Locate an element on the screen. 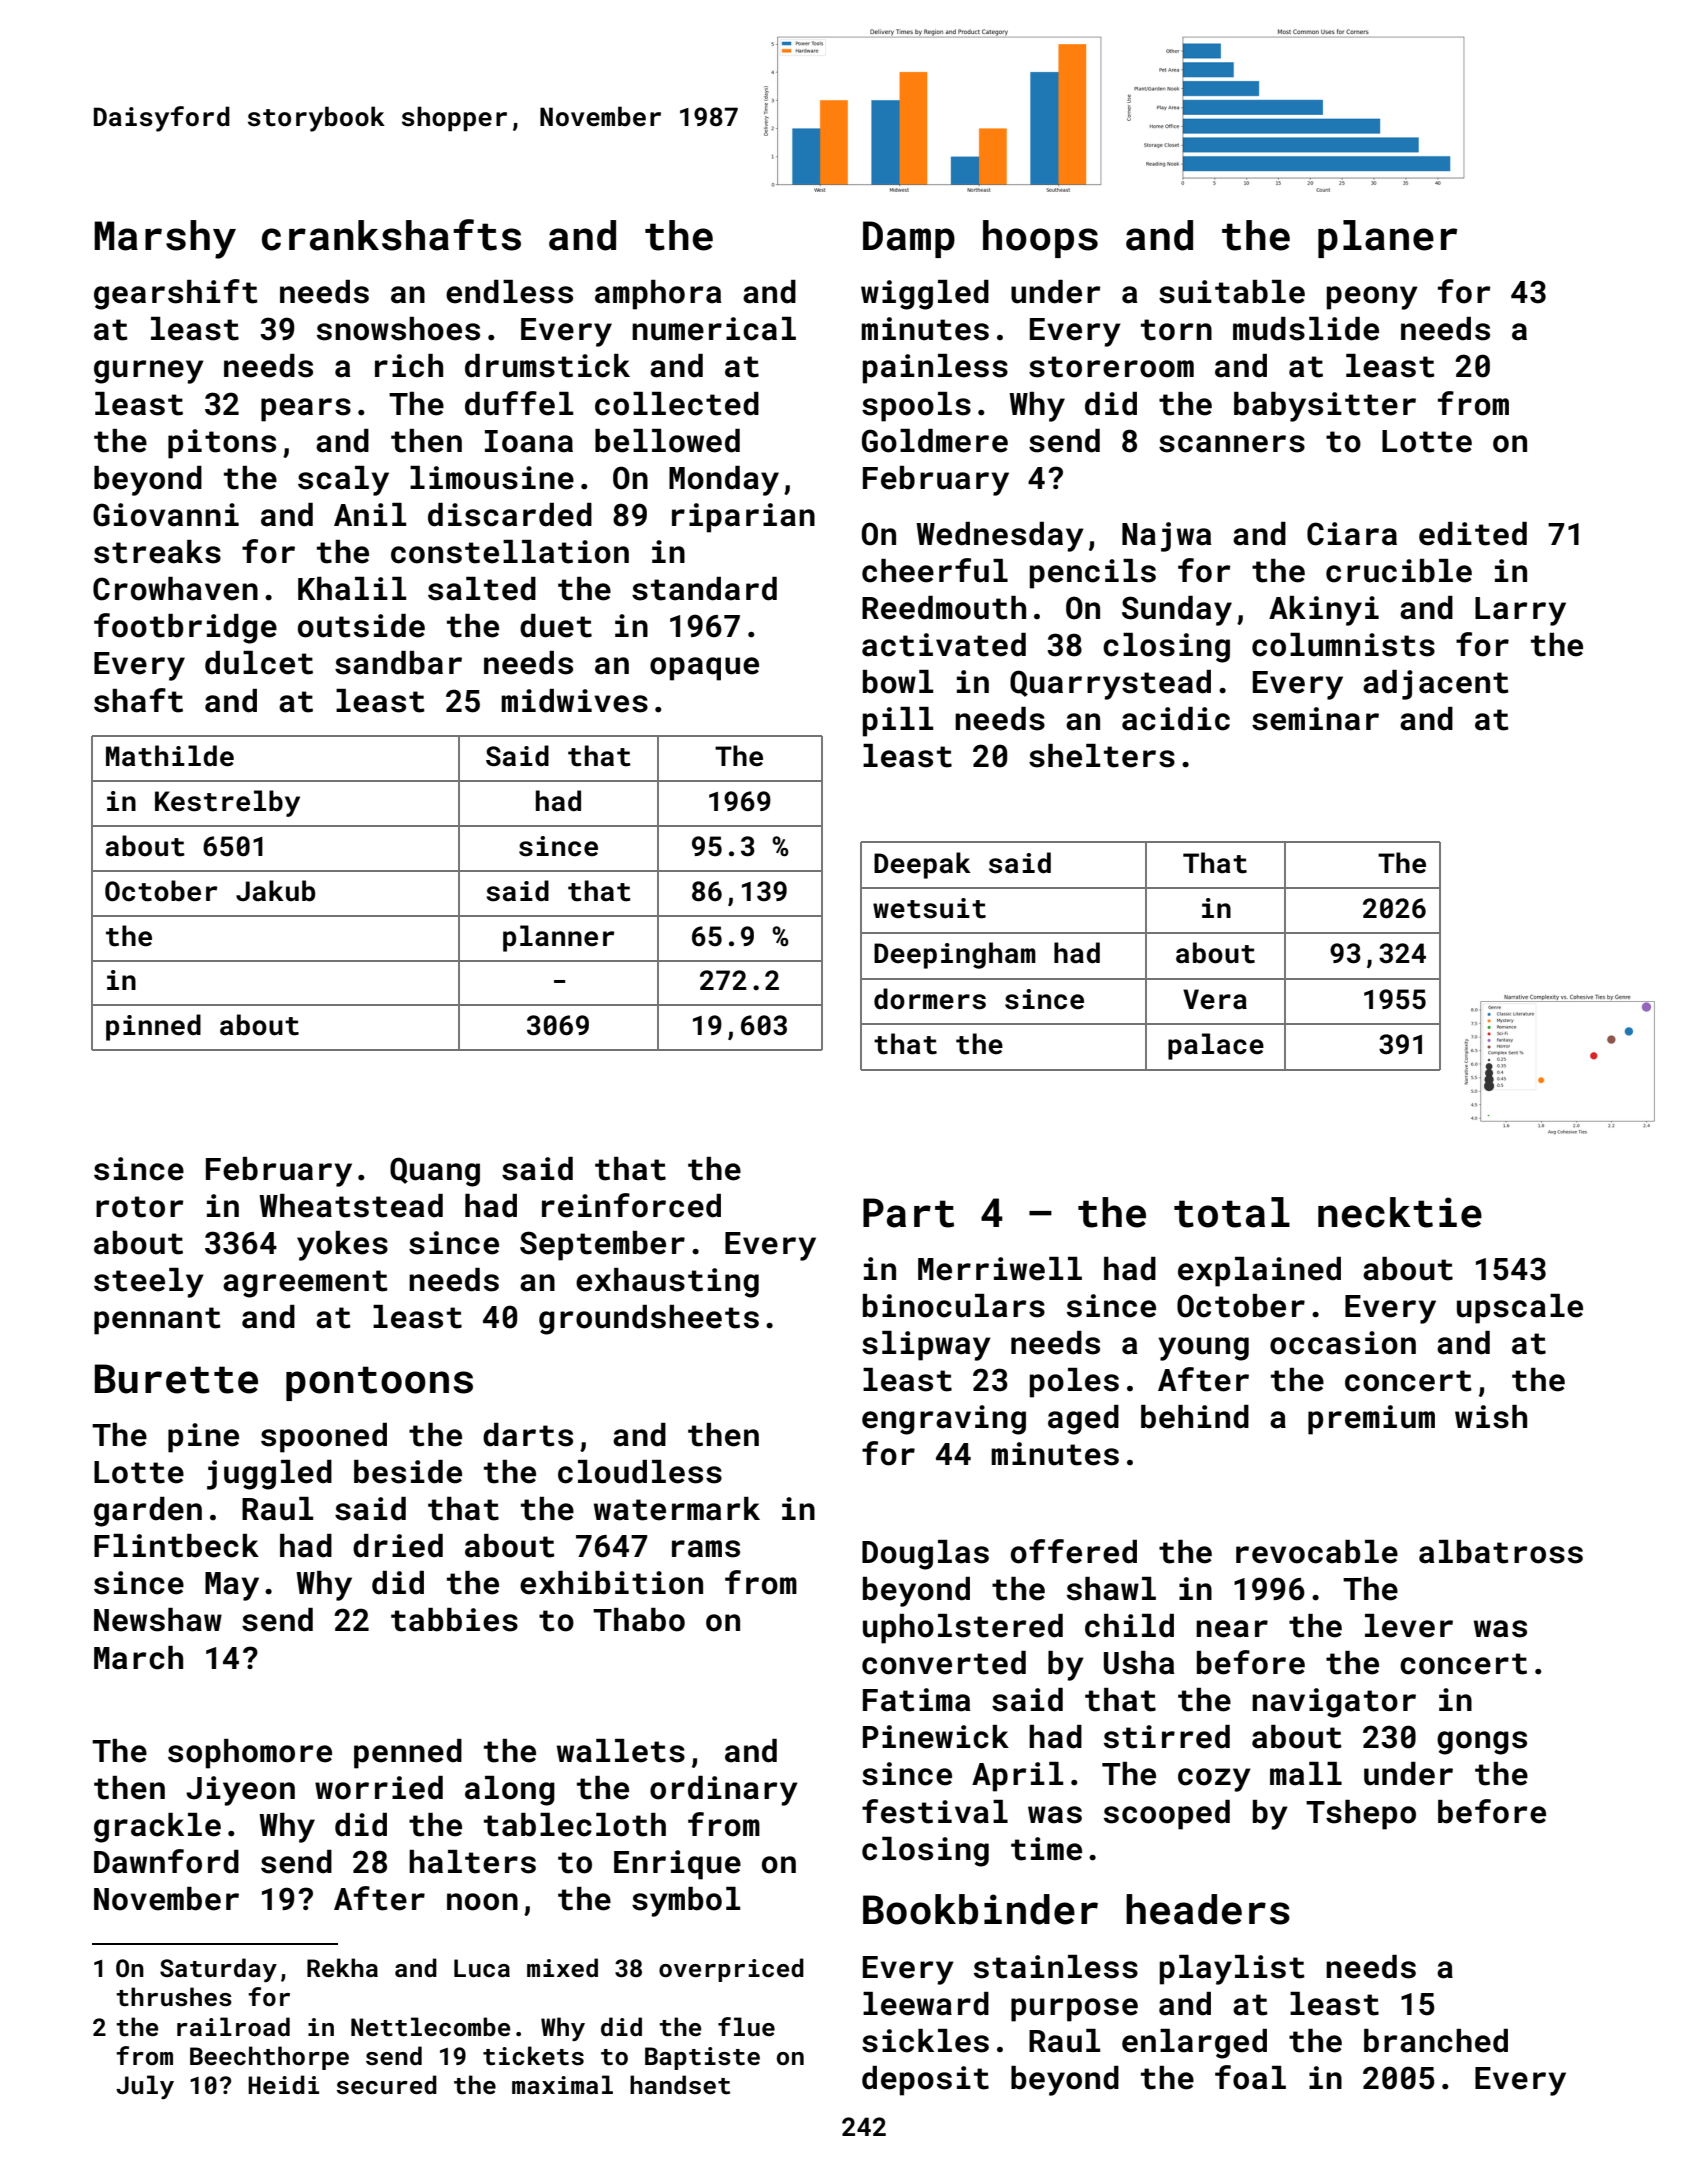  Marshy is located at coordinates (165, 239).
